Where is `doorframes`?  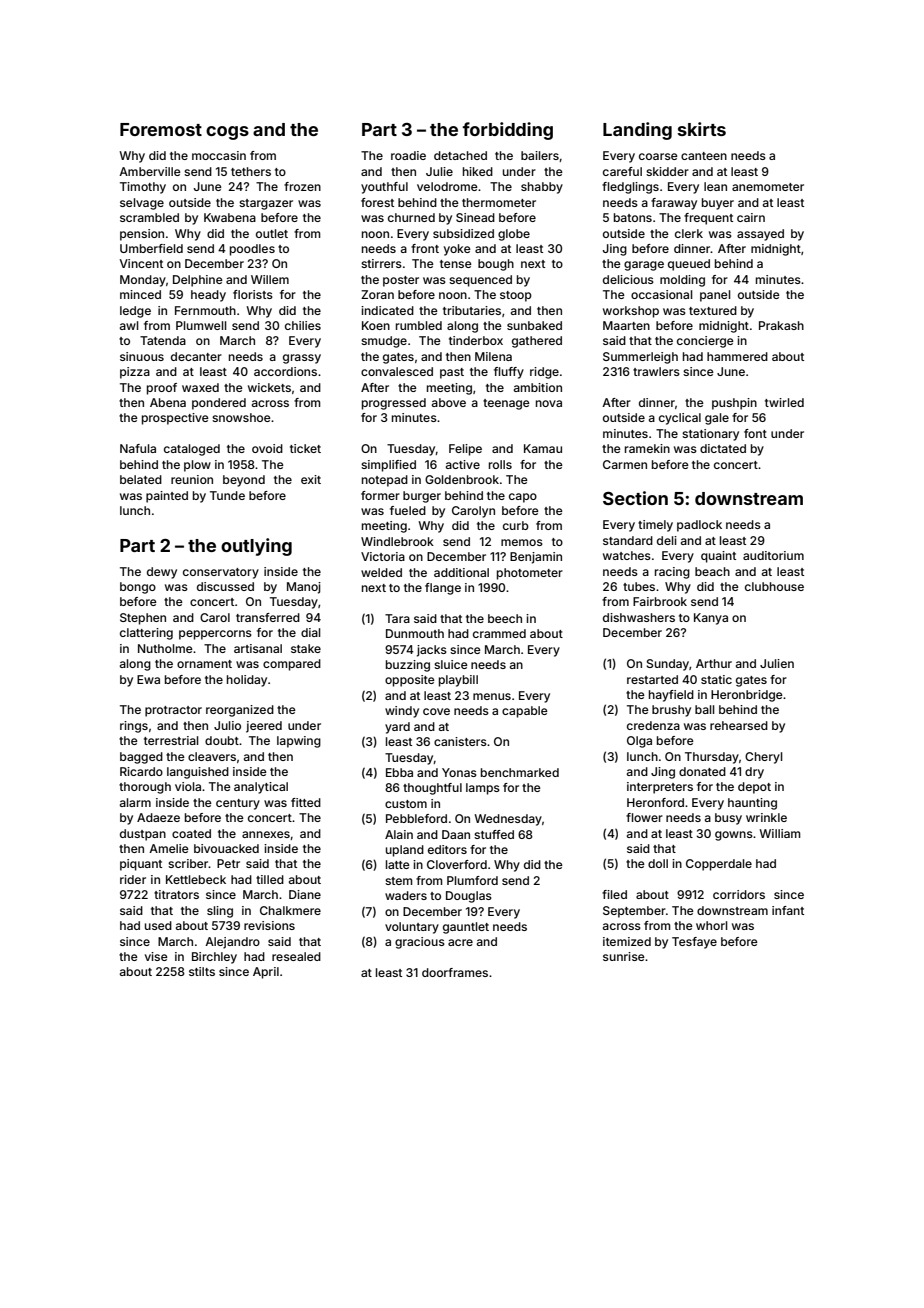 doorframes is located at coordinates (455, 972).
